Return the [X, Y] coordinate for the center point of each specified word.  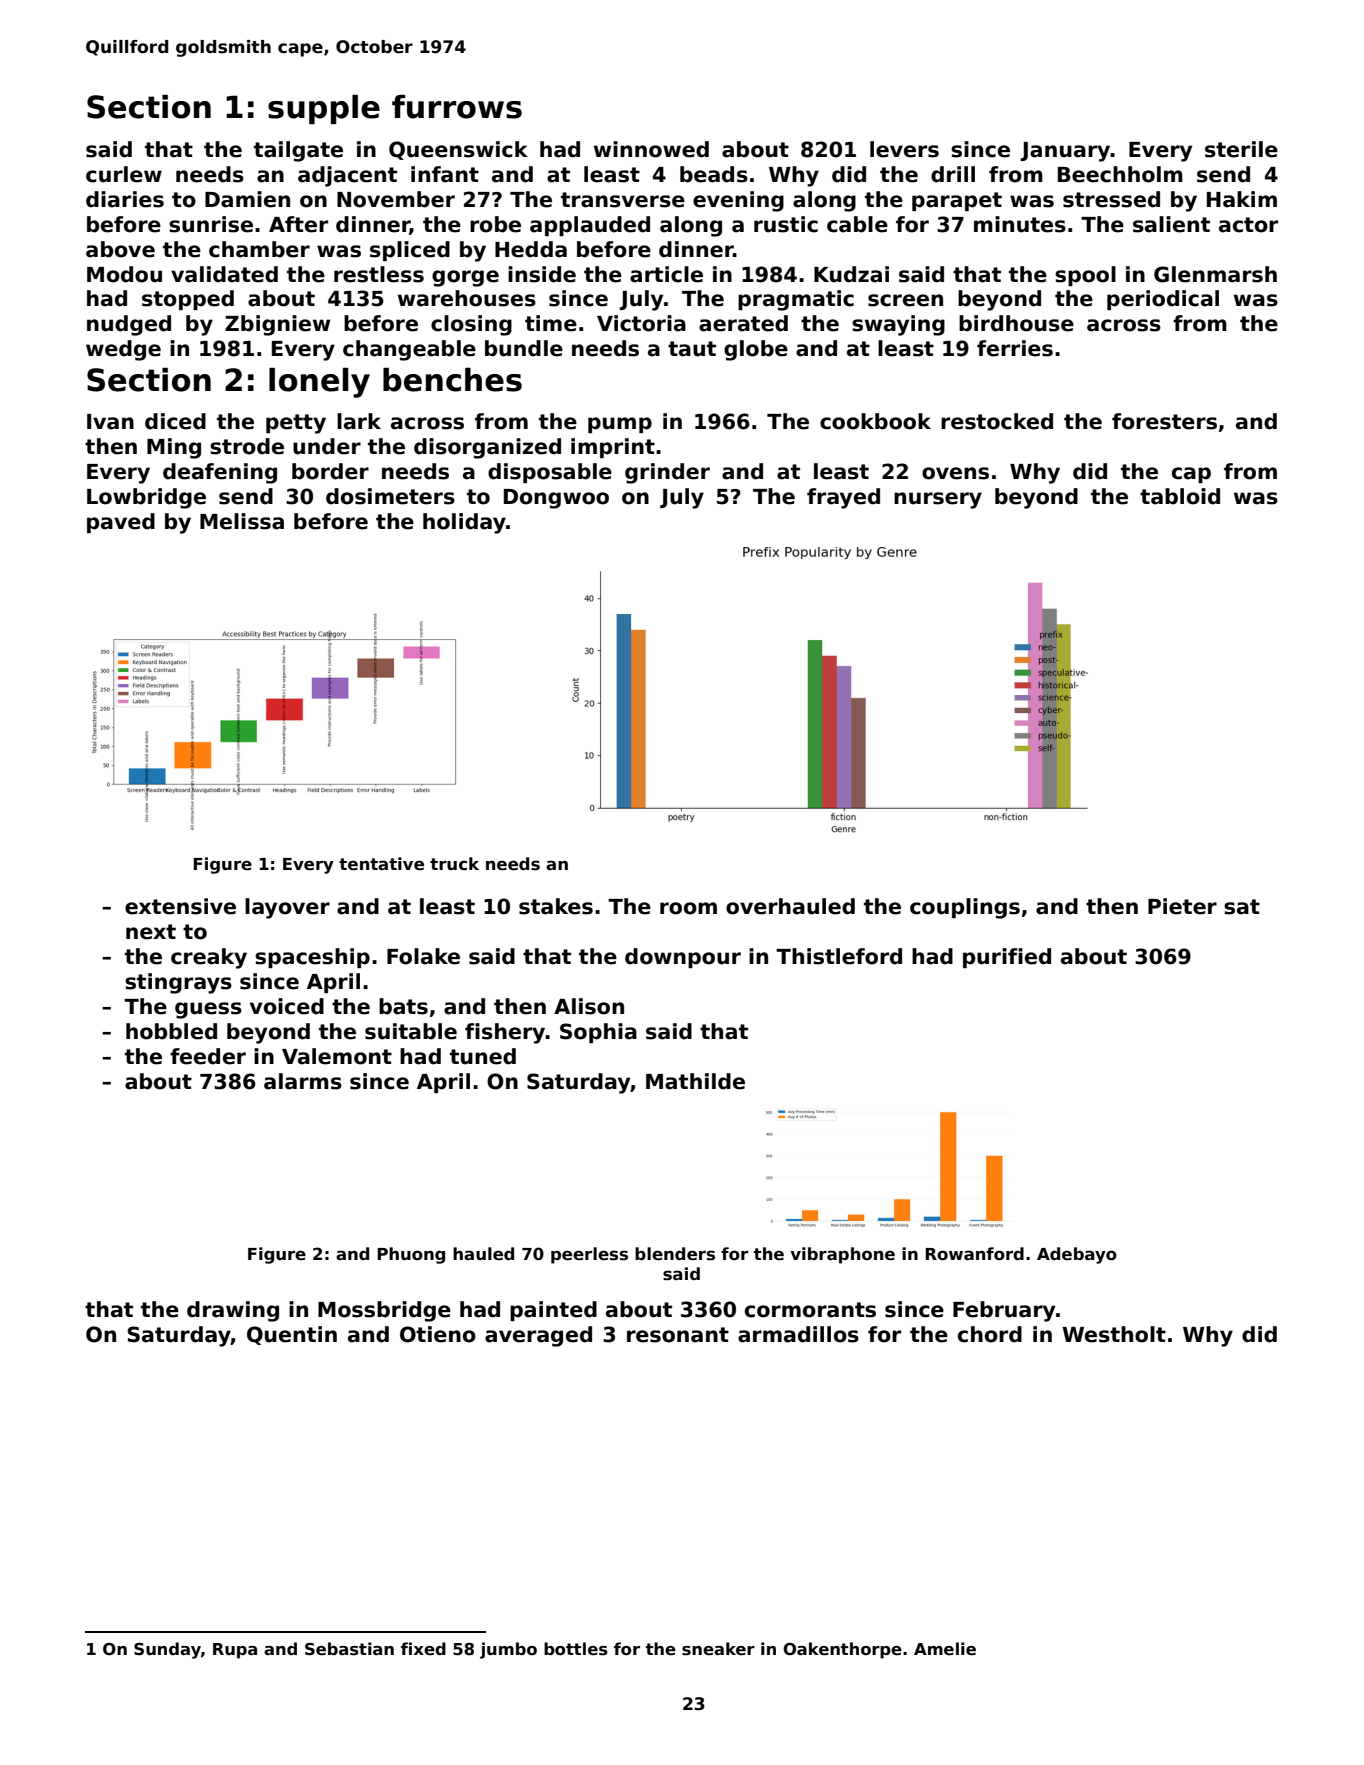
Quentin [292, 1335]
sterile [1241, 149]
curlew [124, 174]
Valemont [337, 1056]
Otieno [438, 1334]
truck [454, 863]
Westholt [1114, 1334]
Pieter [1182, 906]
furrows [457, 107]
